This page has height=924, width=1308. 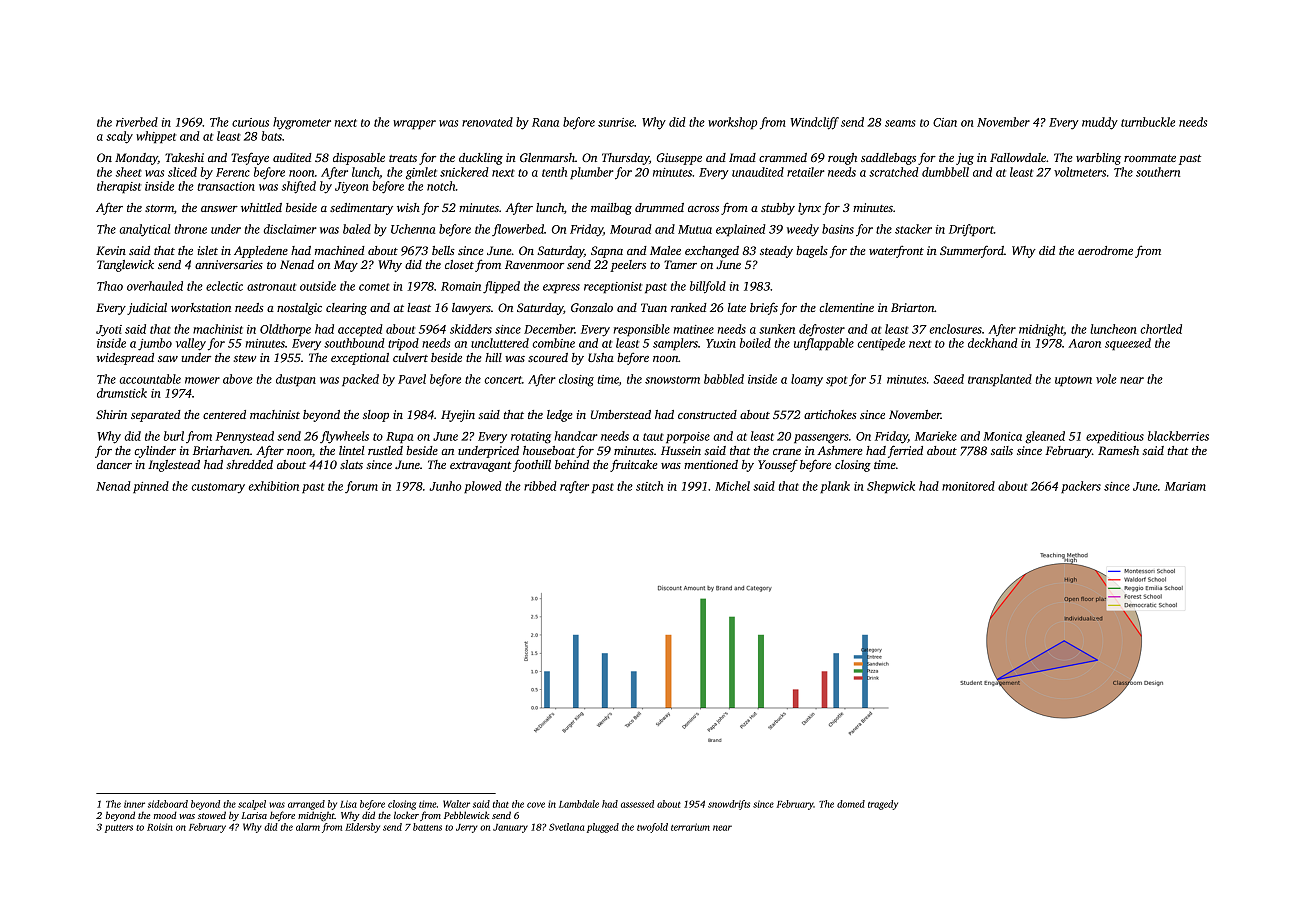 I want to click on sideboard, so click(x=168, y=804).
